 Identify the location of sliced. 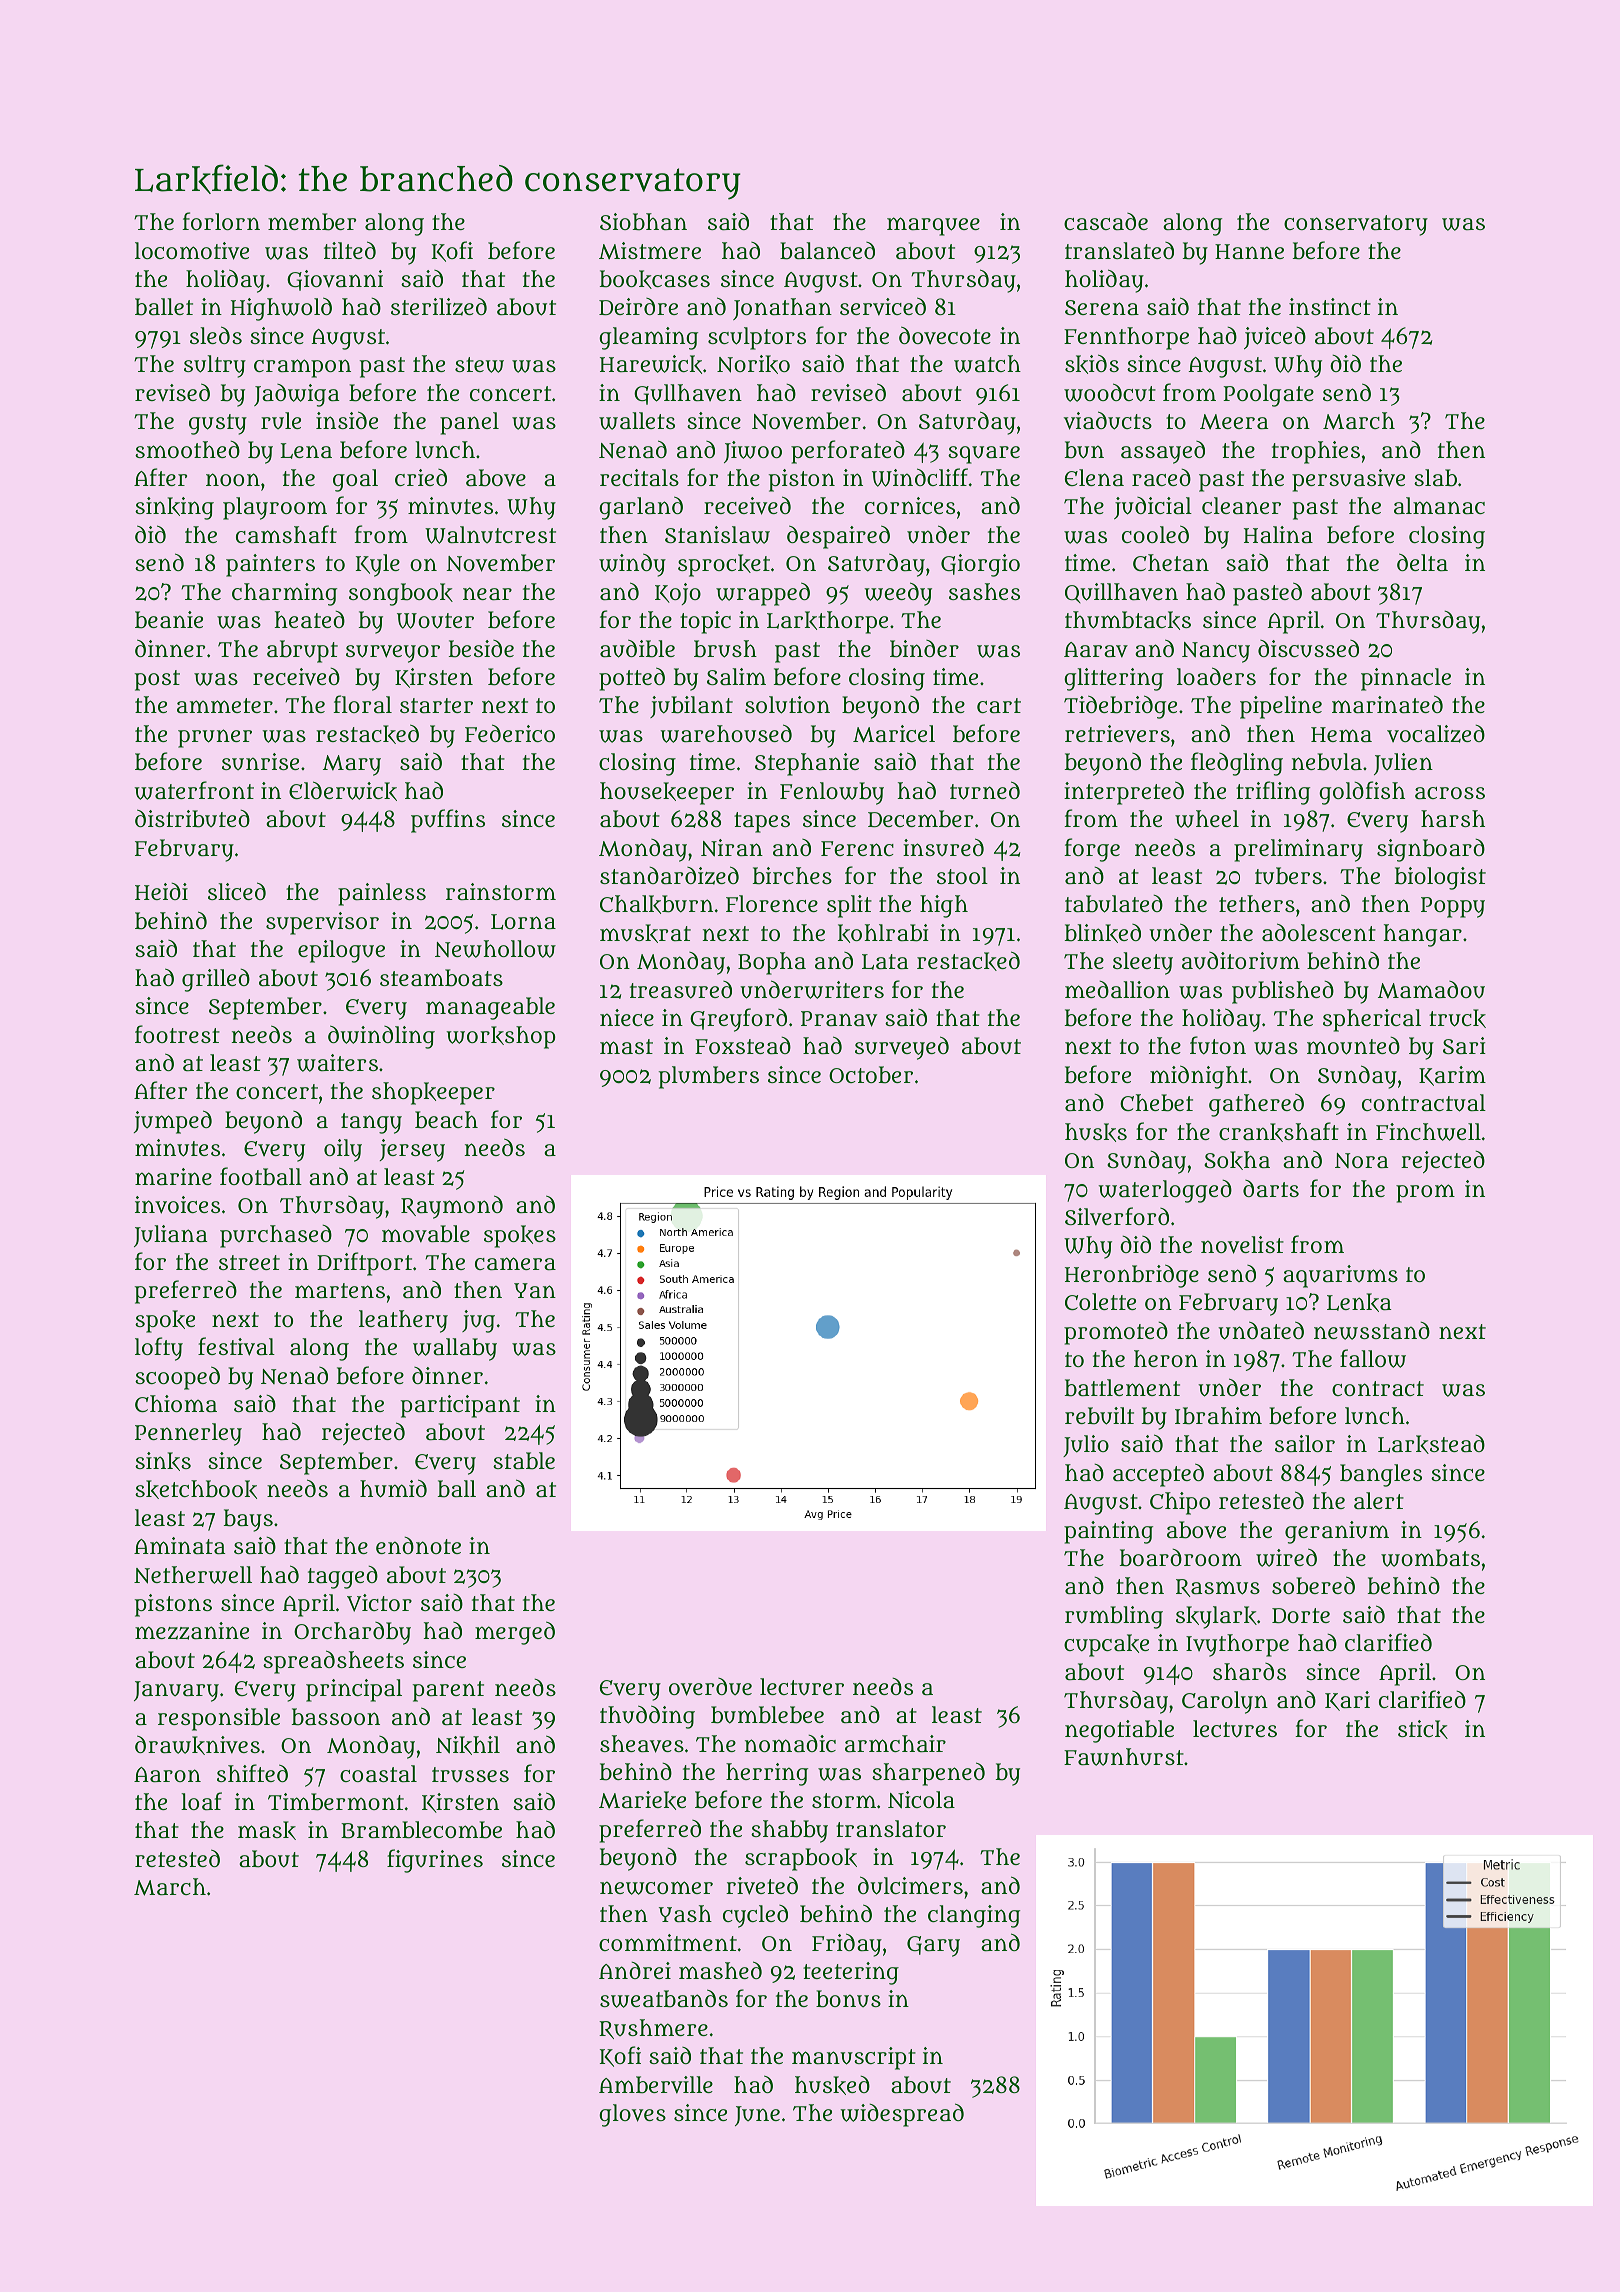
(237, 891).
